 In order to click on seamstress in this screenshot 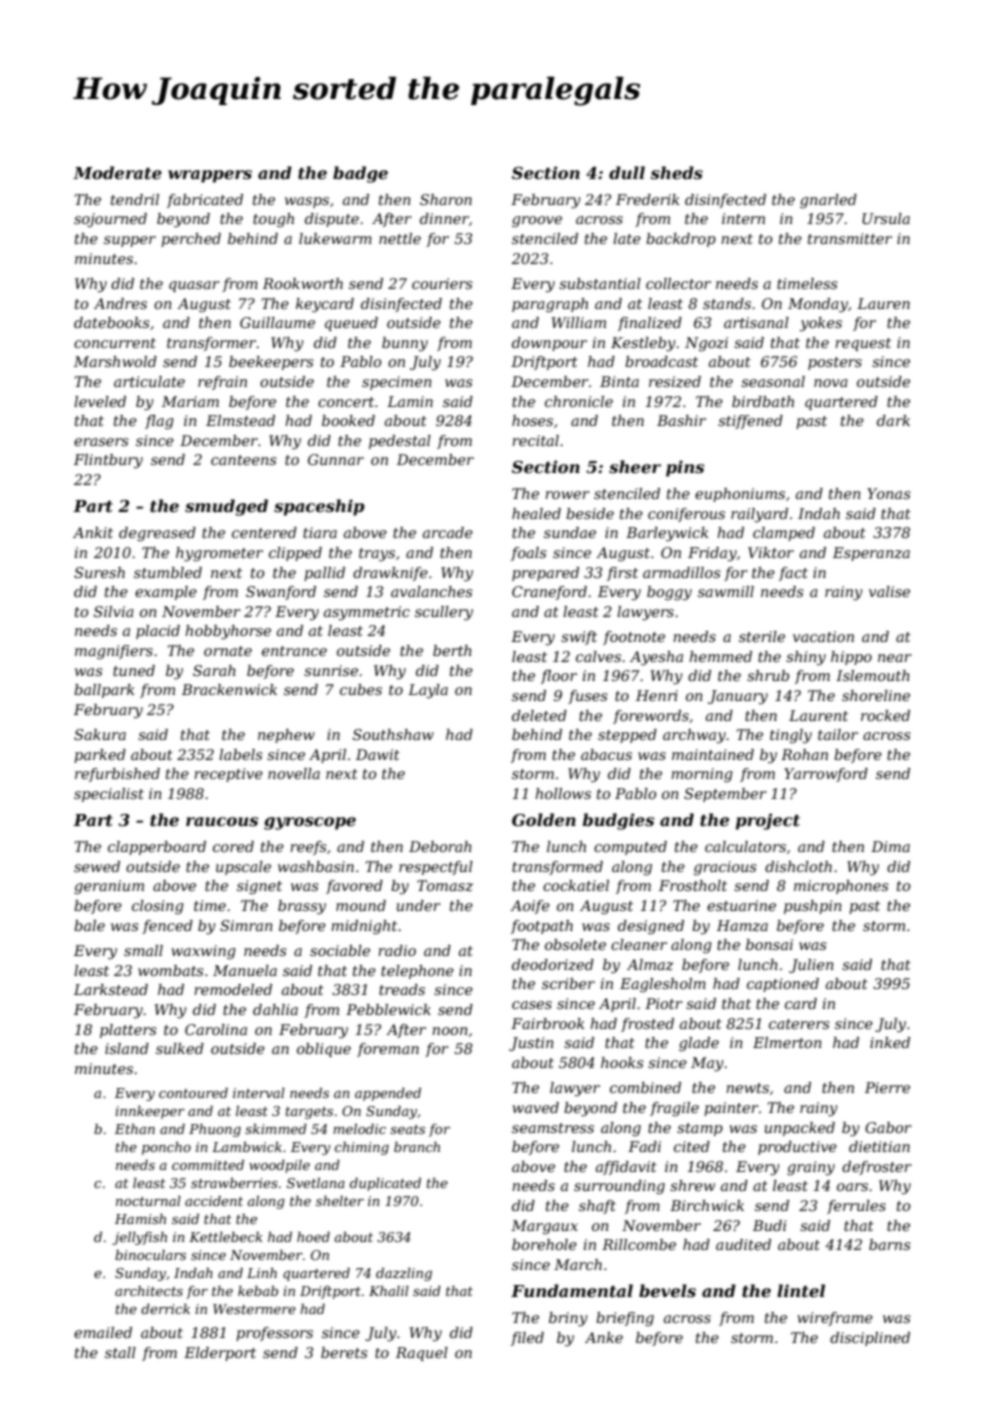, I will do `click(553, 1128)`.
